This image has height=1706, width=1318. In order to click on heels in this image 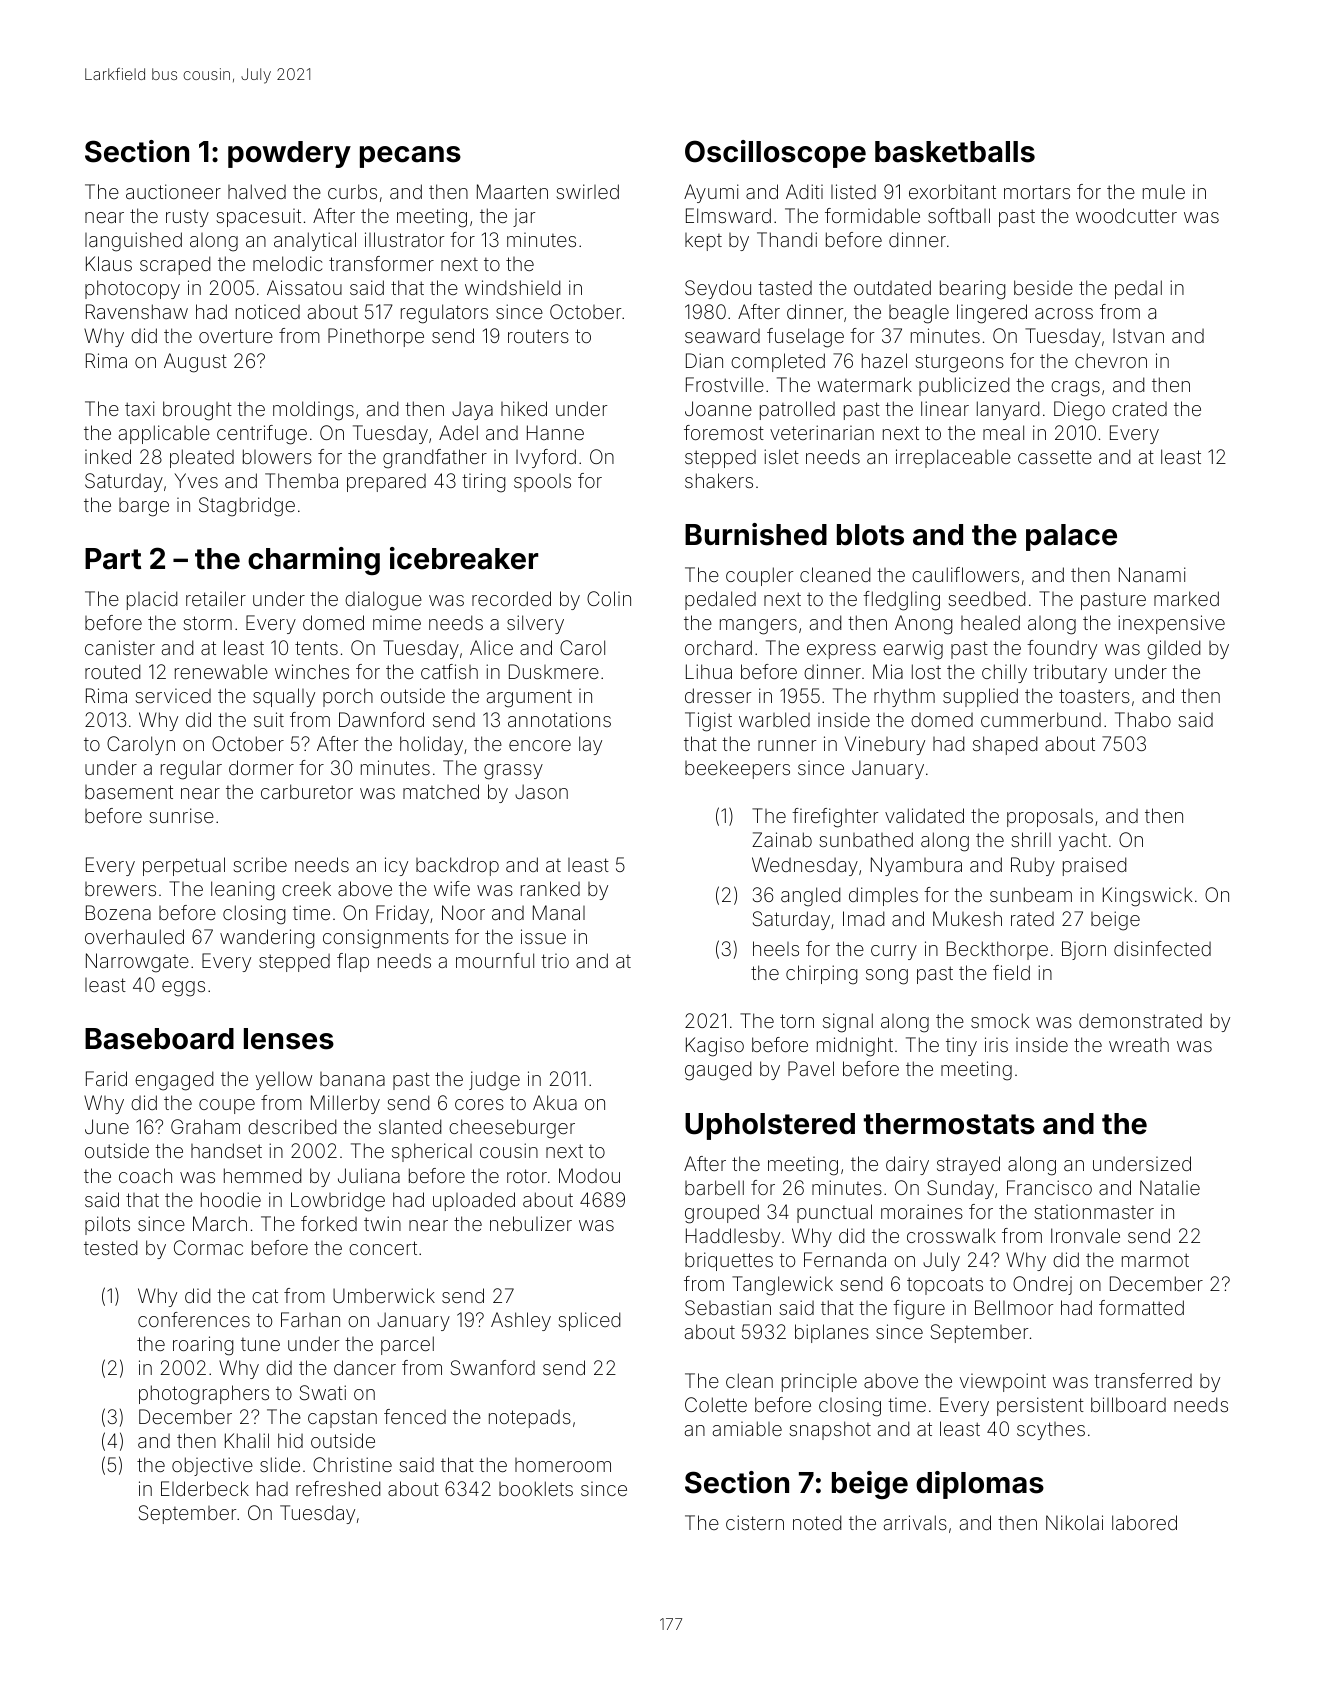, I will do `click(776, 948)`.
